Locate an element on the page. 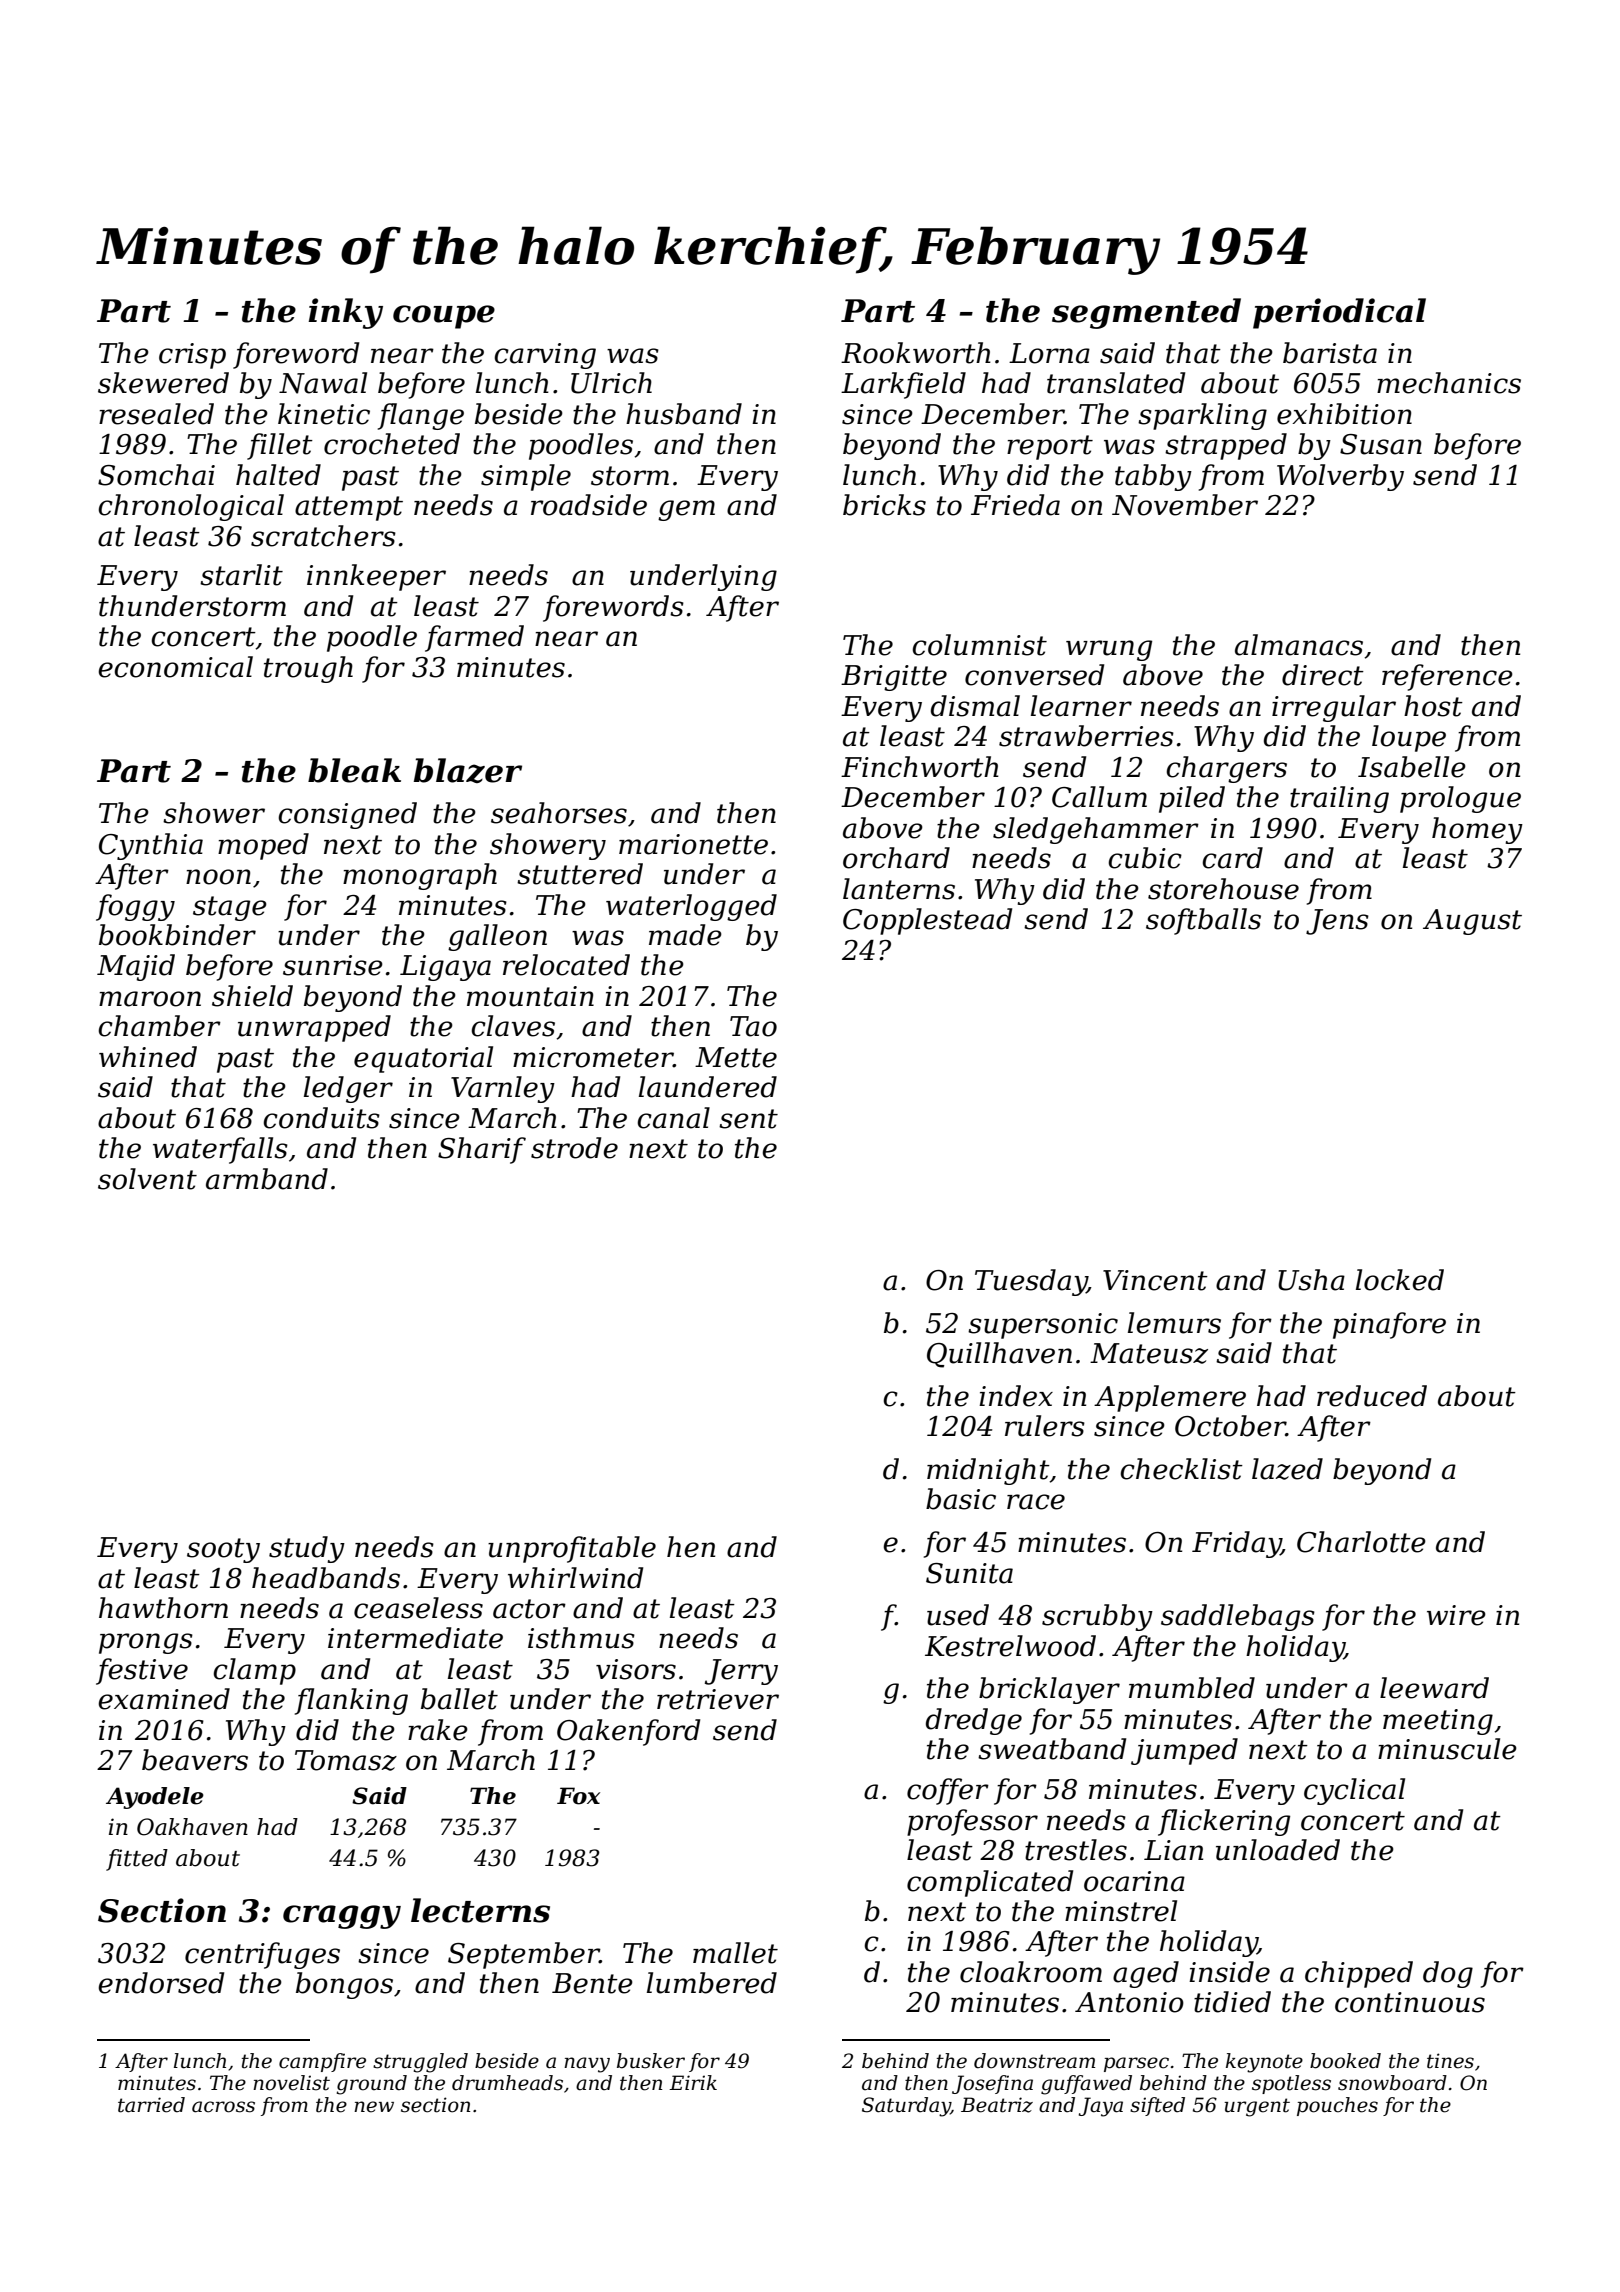  card is located at coordinates (1232, 858).
